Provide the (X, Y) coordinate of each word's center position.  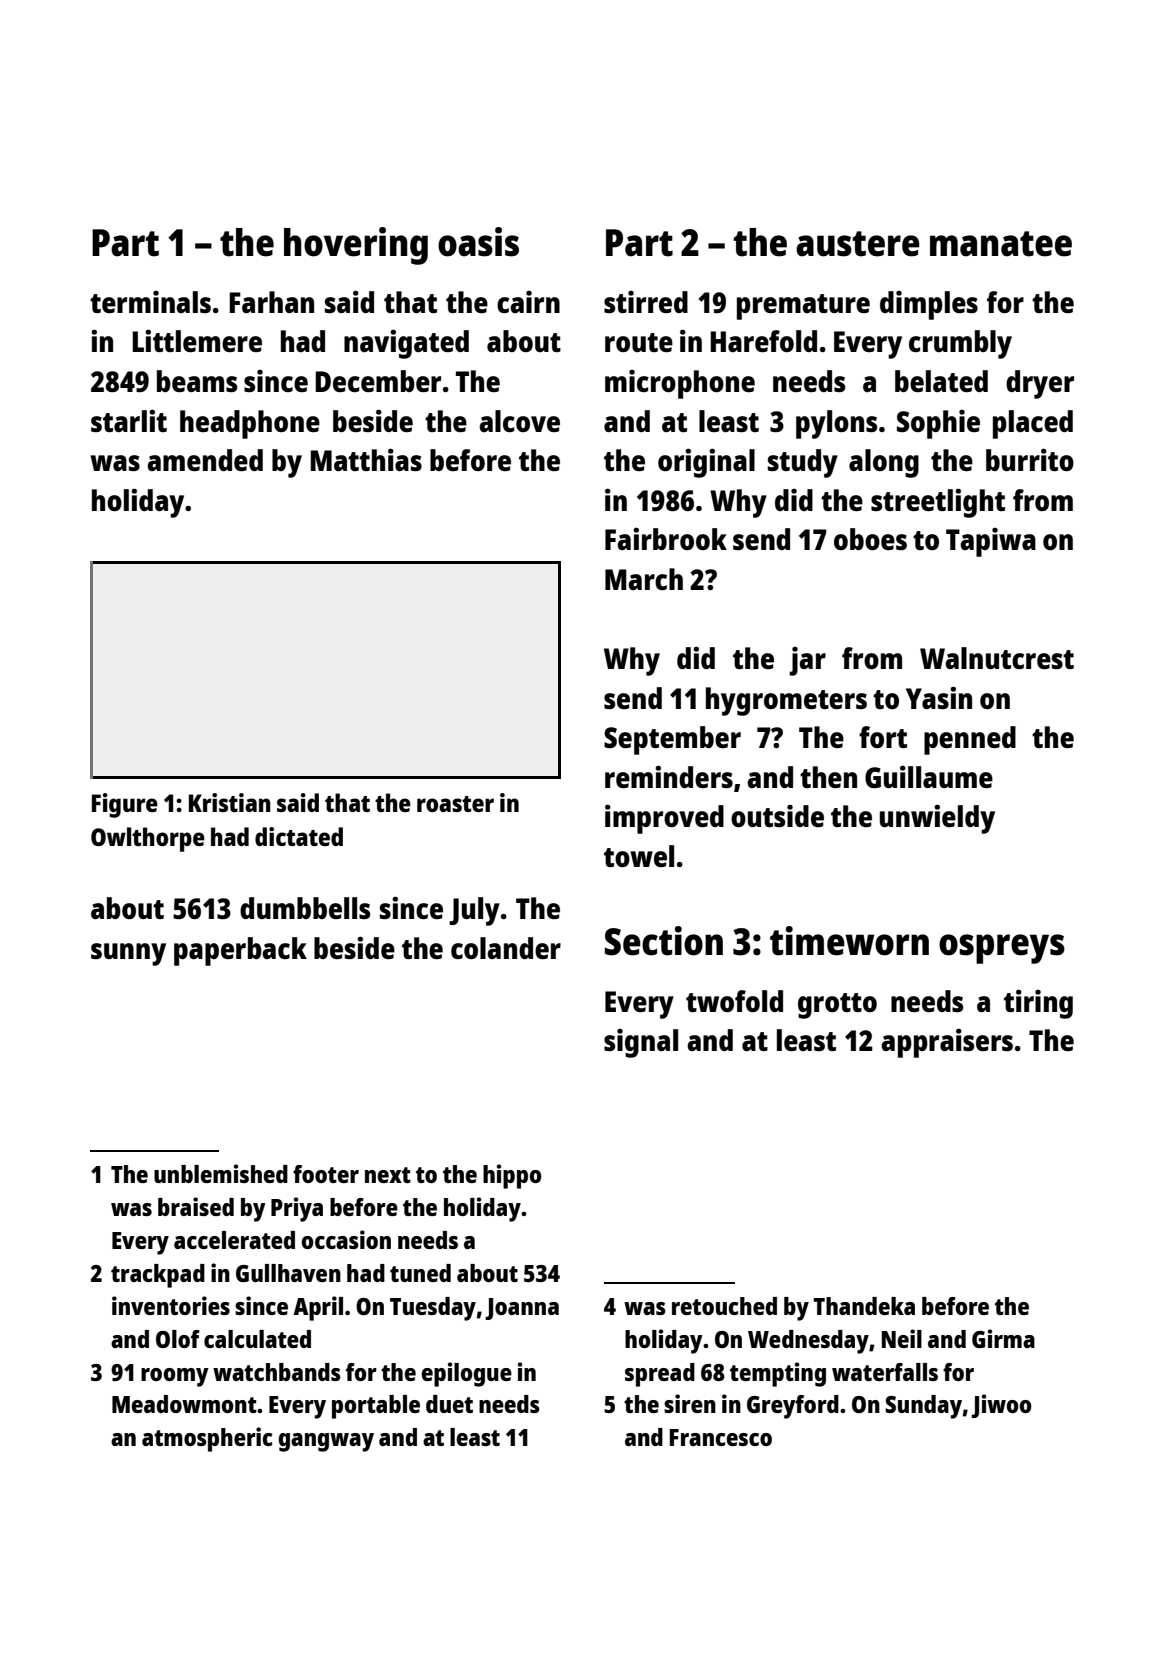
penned (970, 740)
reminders (669, 777)
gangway (326, 1442)
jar (807, 661)
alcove (519, 421)
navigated (406, 344)
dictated (299, 836)
